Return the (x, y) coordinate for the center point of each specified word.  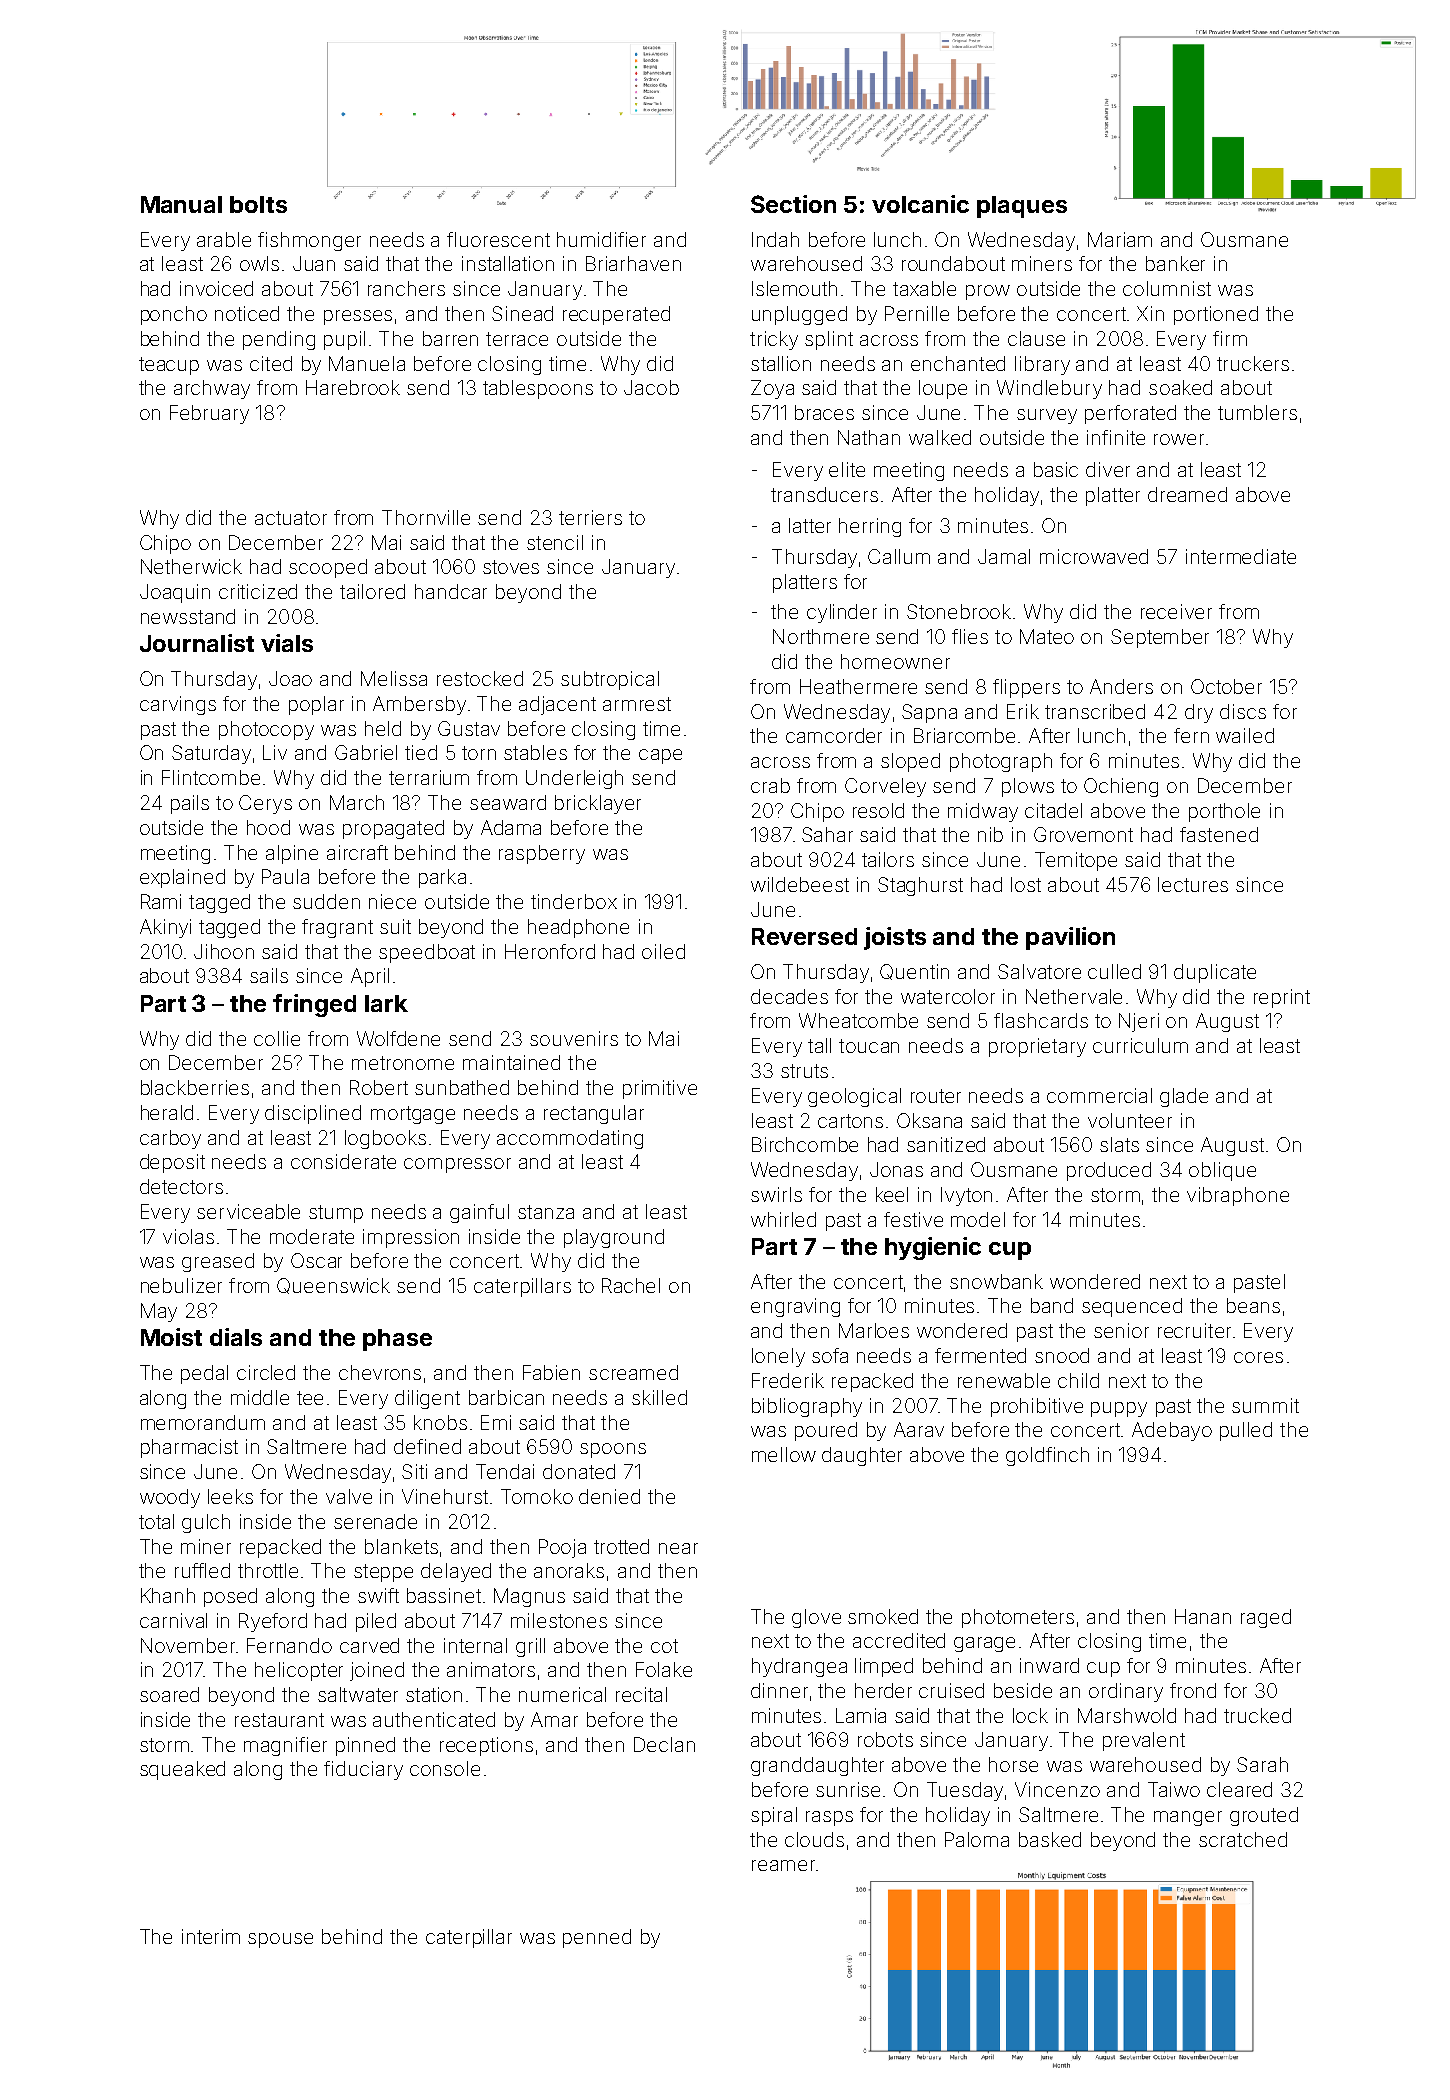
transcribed (1095, 711)
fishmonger (309, 241)
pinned (365, 1746)
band (1052, 1305)
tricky (774, 340)
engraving (795, 1307)
